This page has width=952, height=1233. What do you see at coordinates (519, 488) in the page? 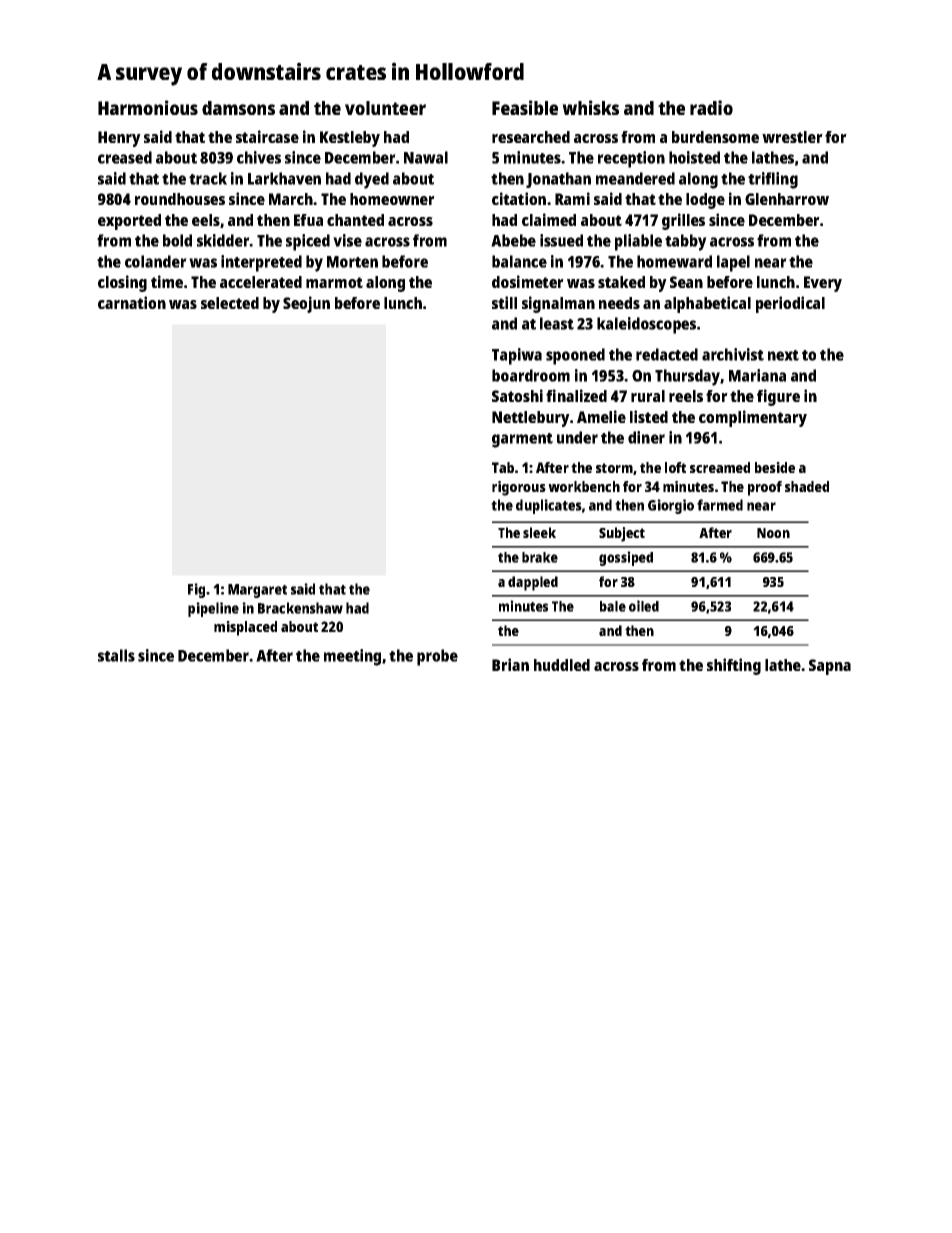
I see `rigorous` at bounding box center [519, 488].
